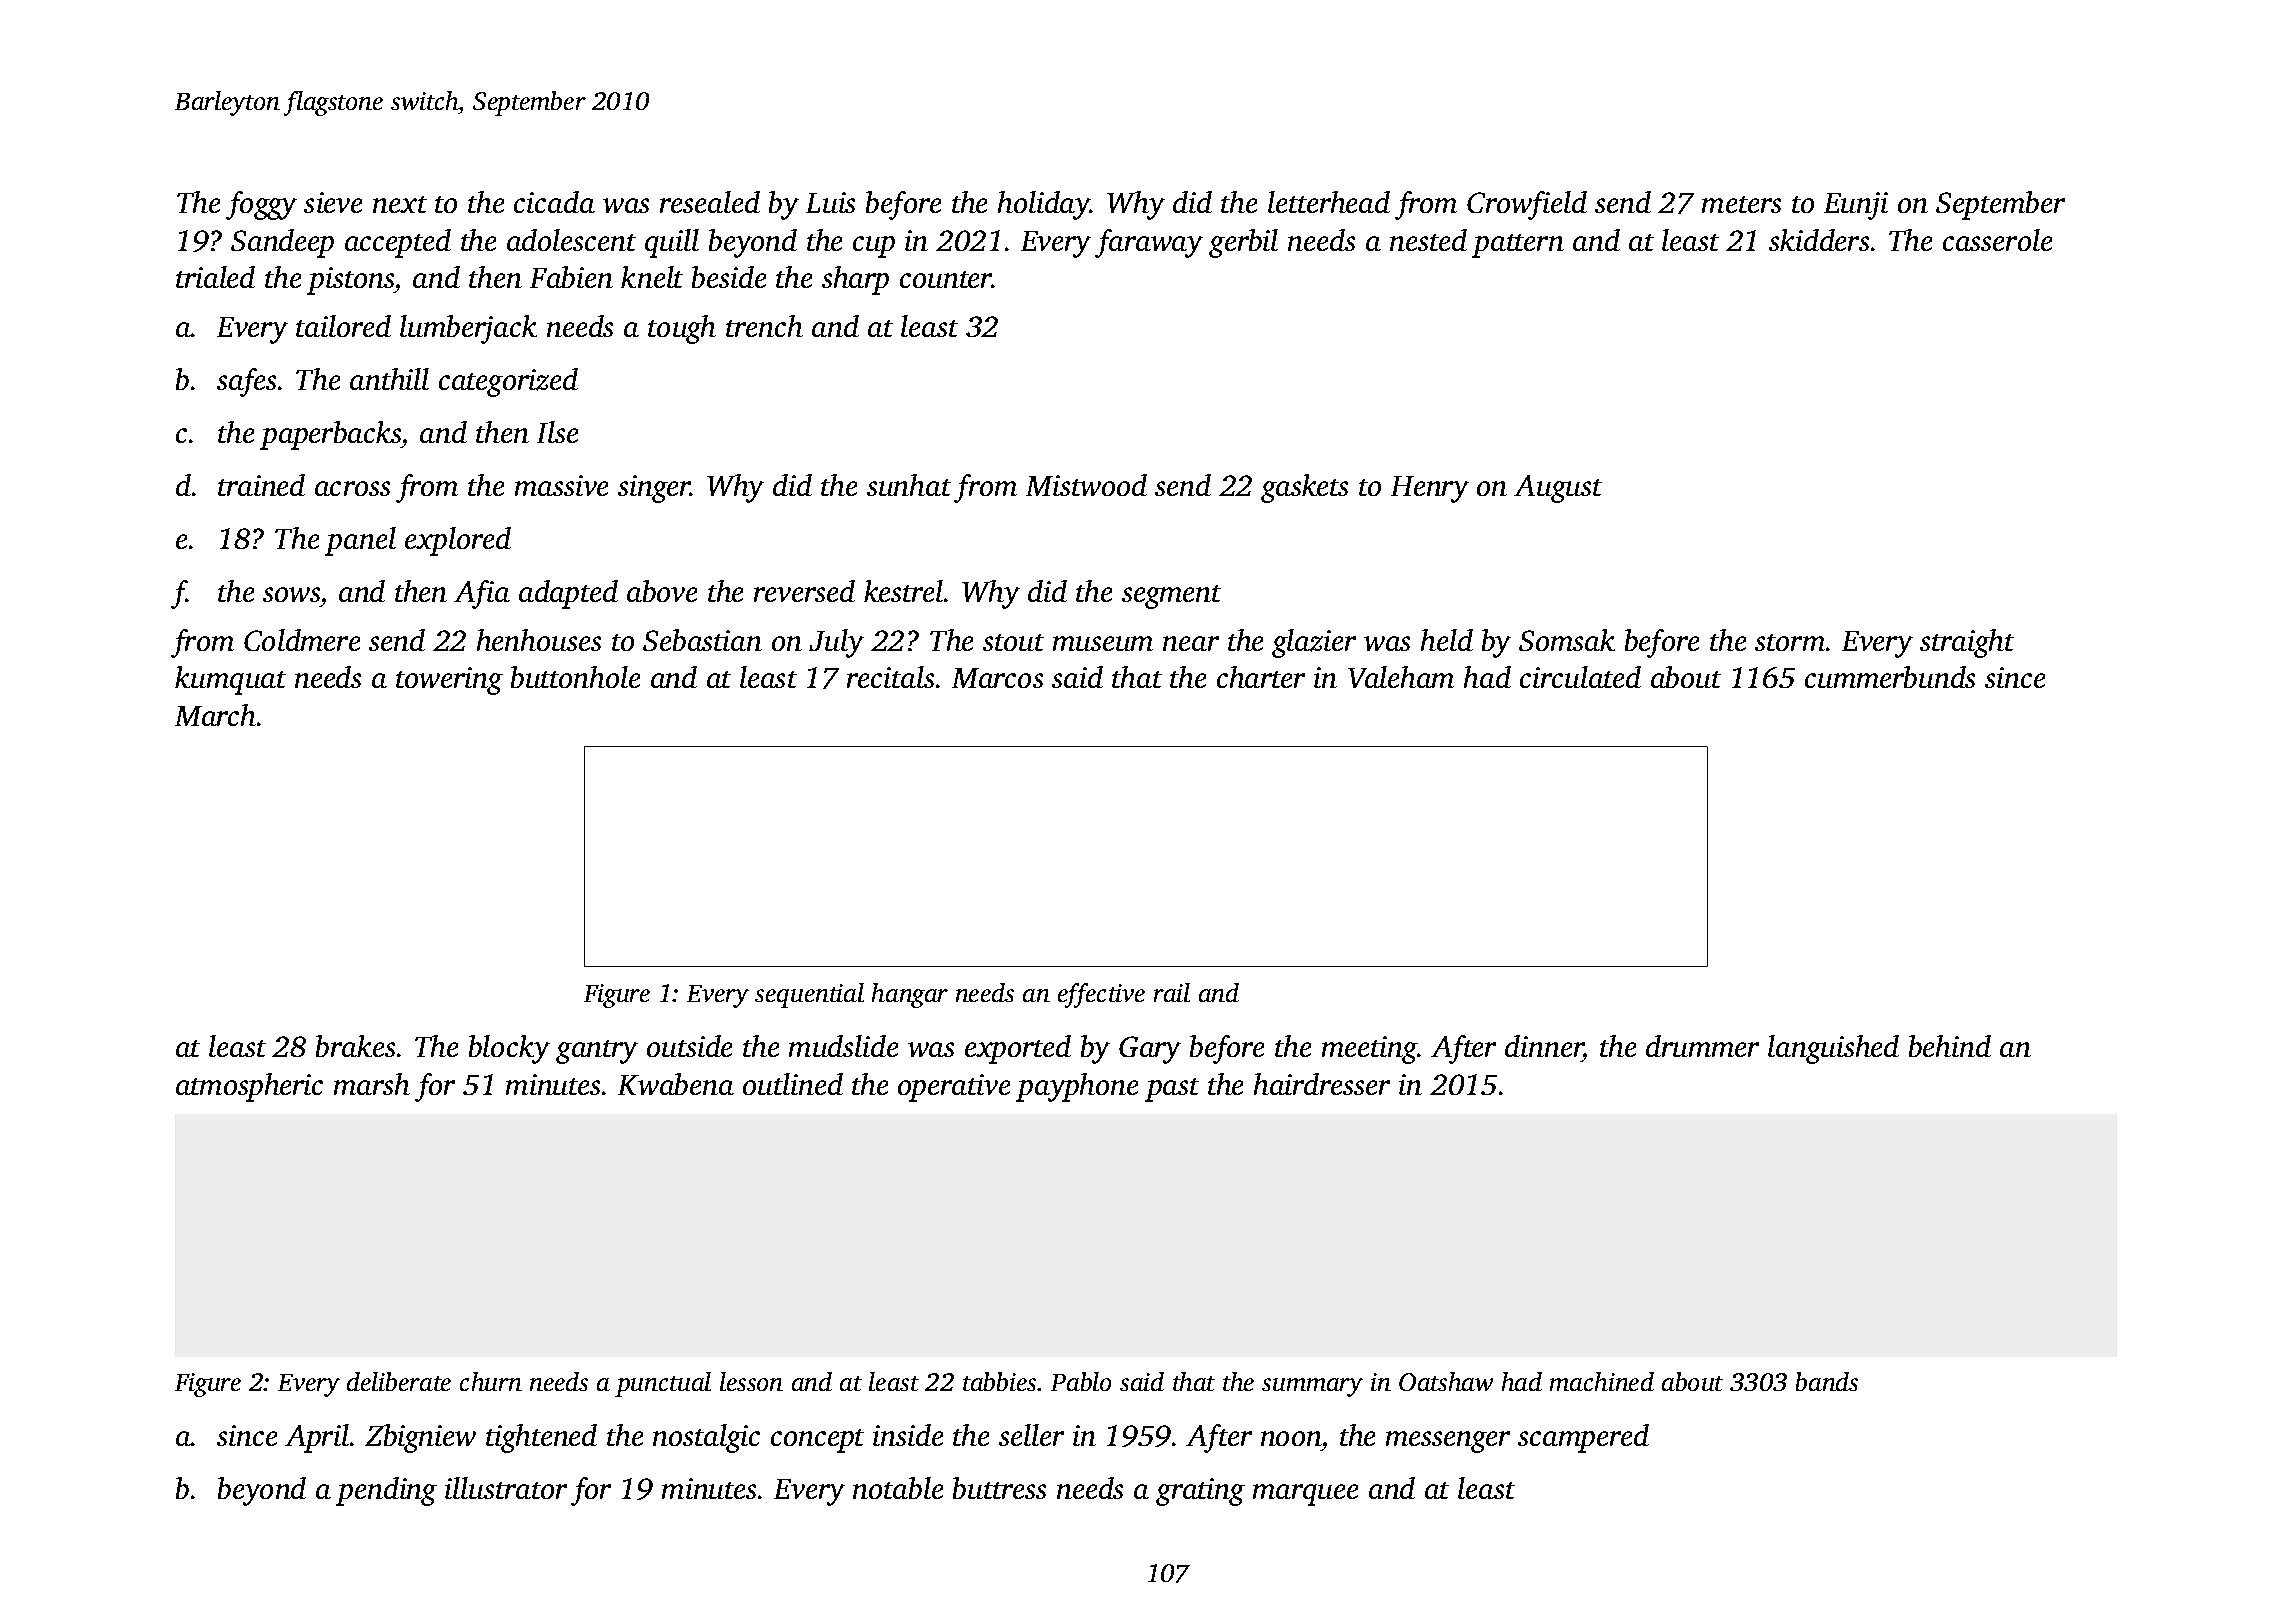 The width and height of the screenshot is (2292, 1620). What do you see at coordinates (1741, 204) in the screenshot?
I see `meters` at bounding box center [1741, 204].
